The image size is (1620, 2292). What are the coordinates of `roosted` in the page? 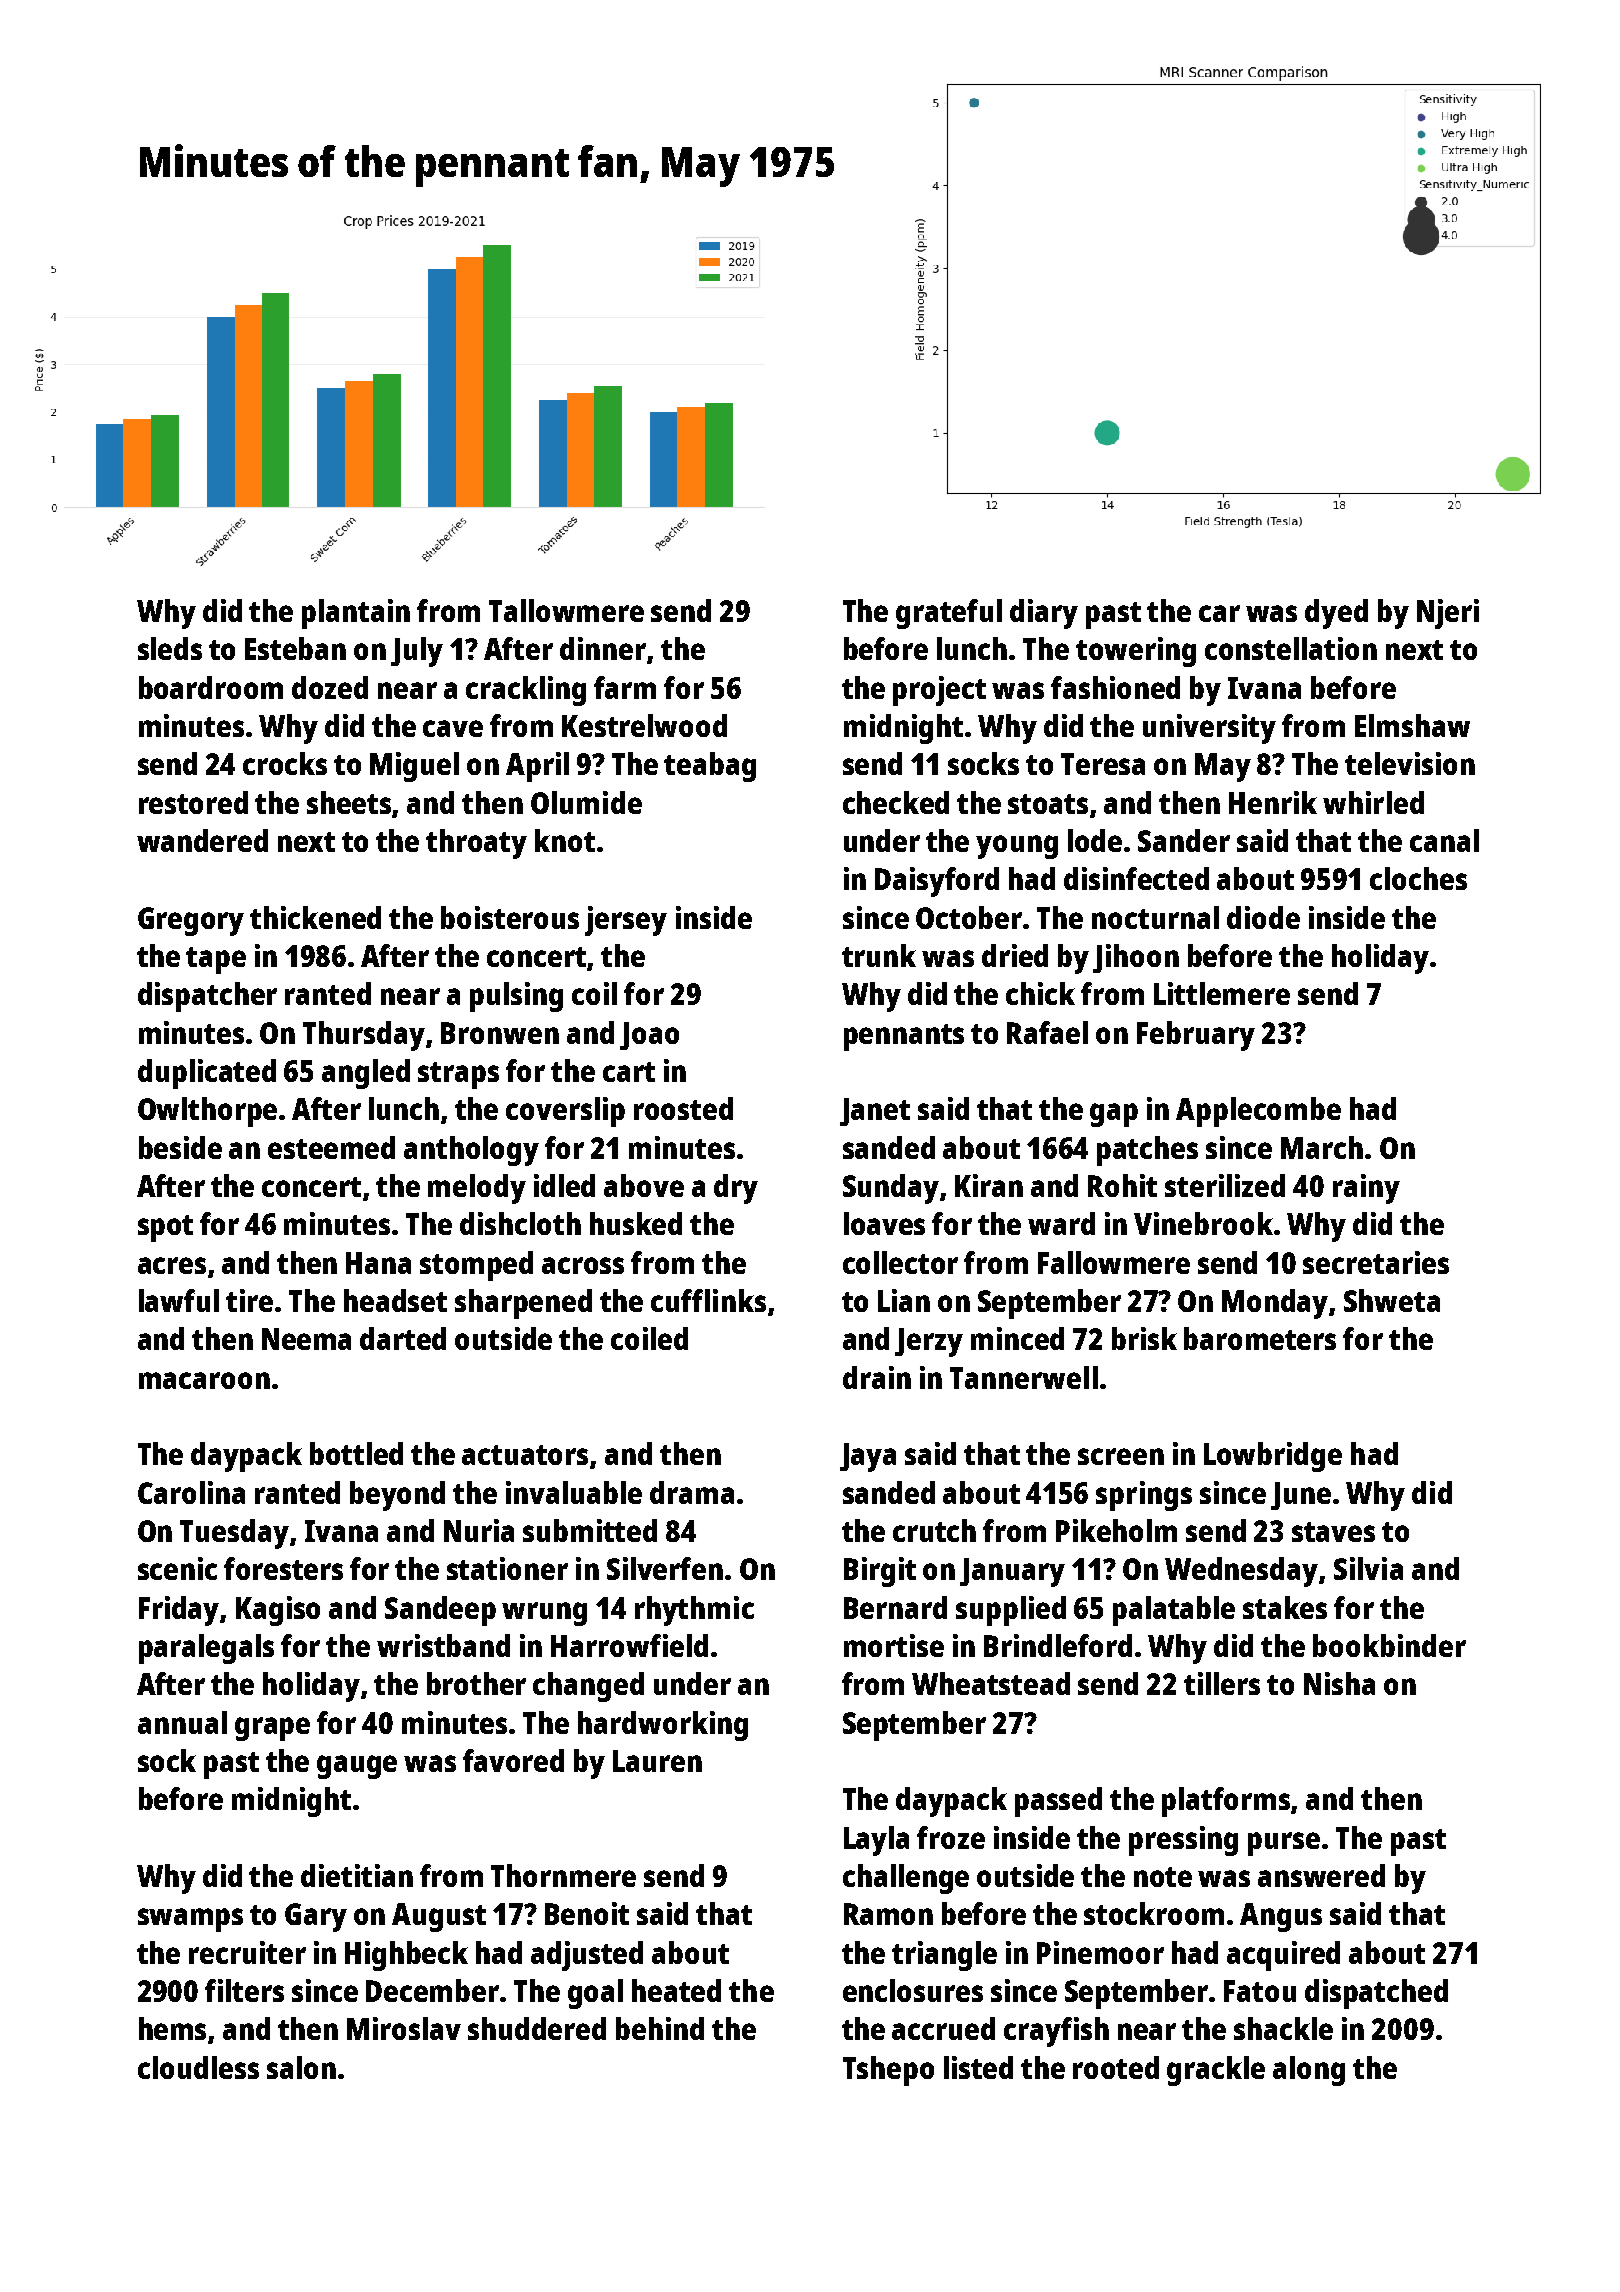 It's located at (683, 1108).
